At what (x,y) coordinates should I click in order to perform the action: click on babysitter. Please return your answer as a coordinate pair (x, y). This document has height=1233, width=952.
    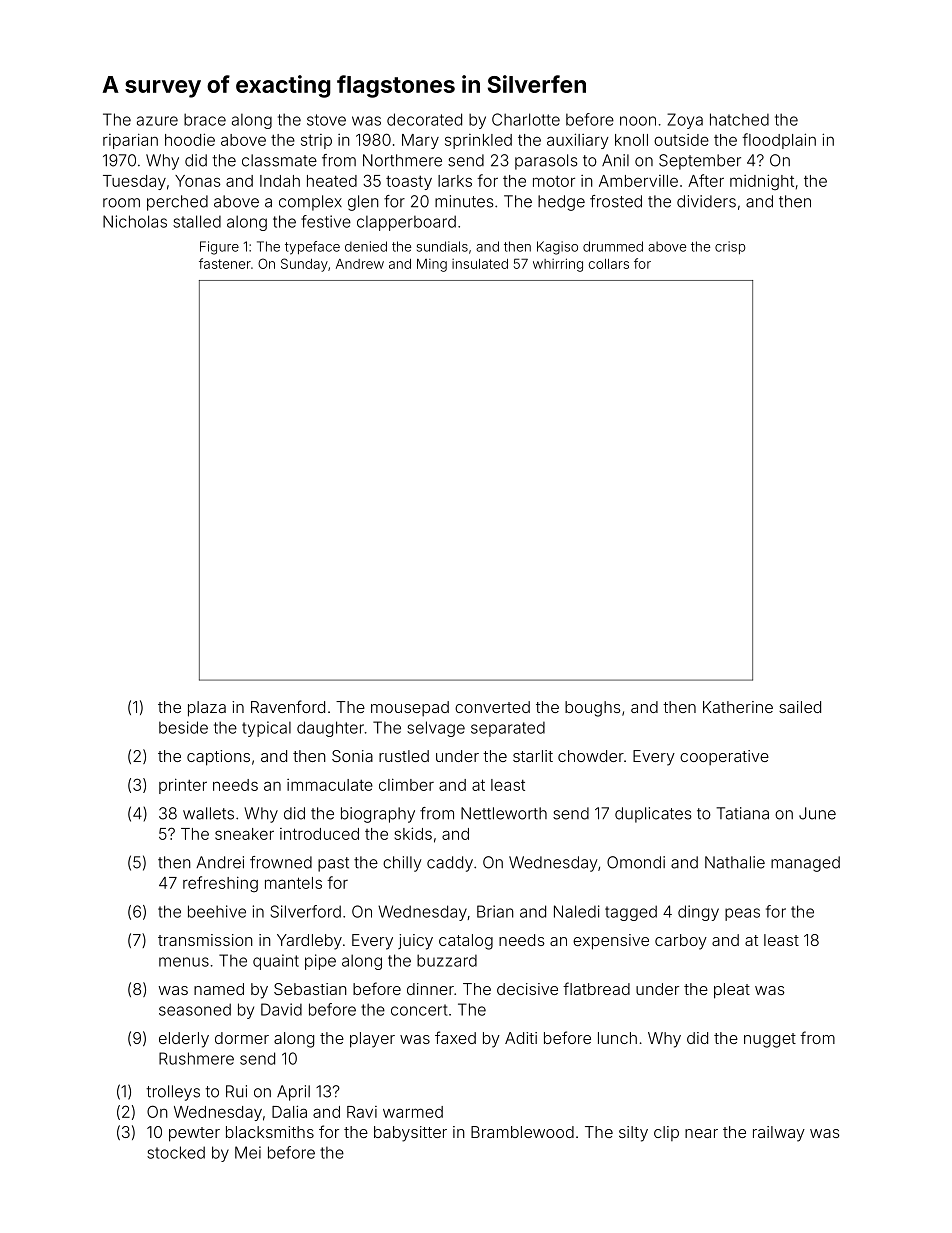
    Looking at the image, I should click on (410, 1134).
